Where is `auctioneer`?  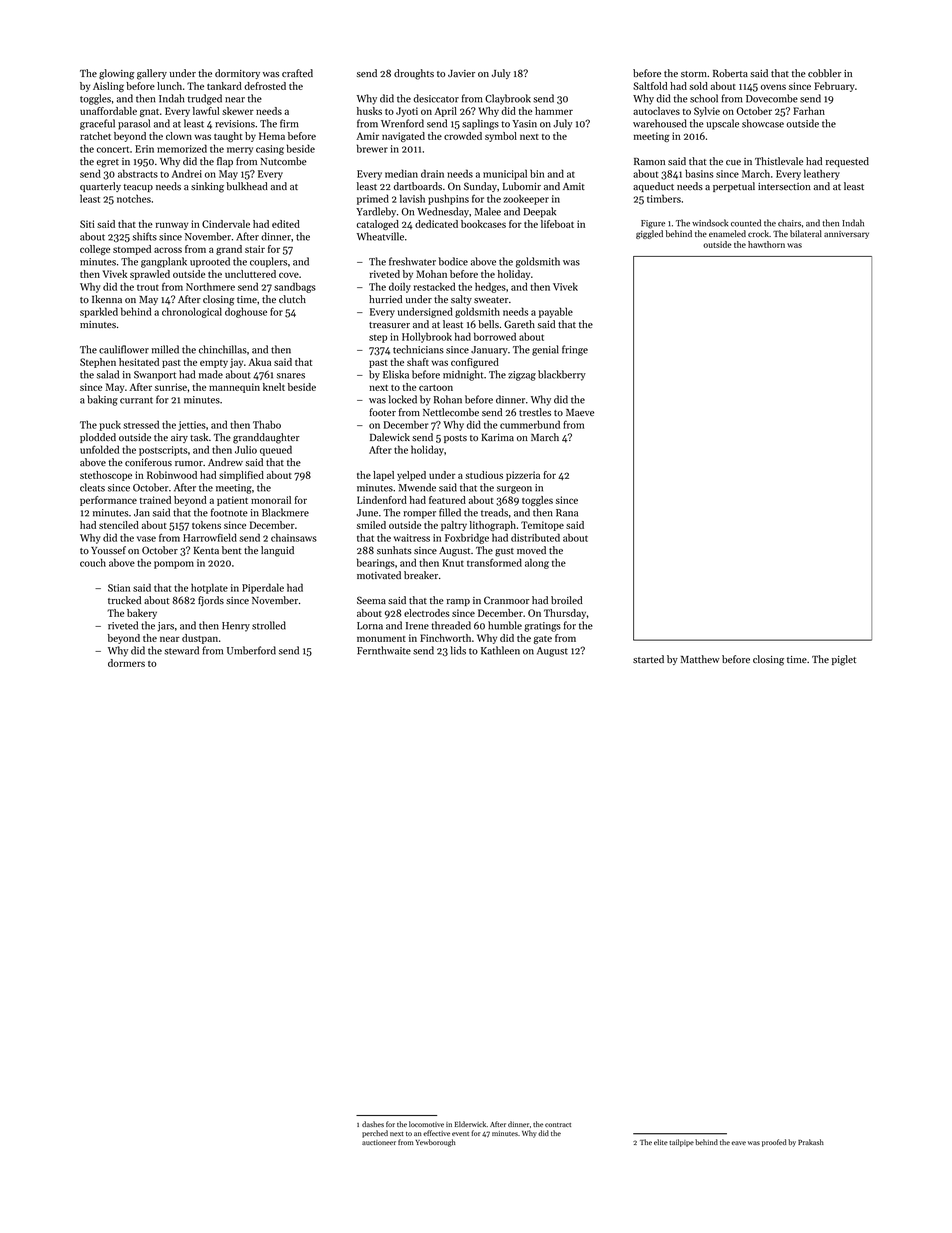 auctioneer is located at coordinates (379, 1142).
